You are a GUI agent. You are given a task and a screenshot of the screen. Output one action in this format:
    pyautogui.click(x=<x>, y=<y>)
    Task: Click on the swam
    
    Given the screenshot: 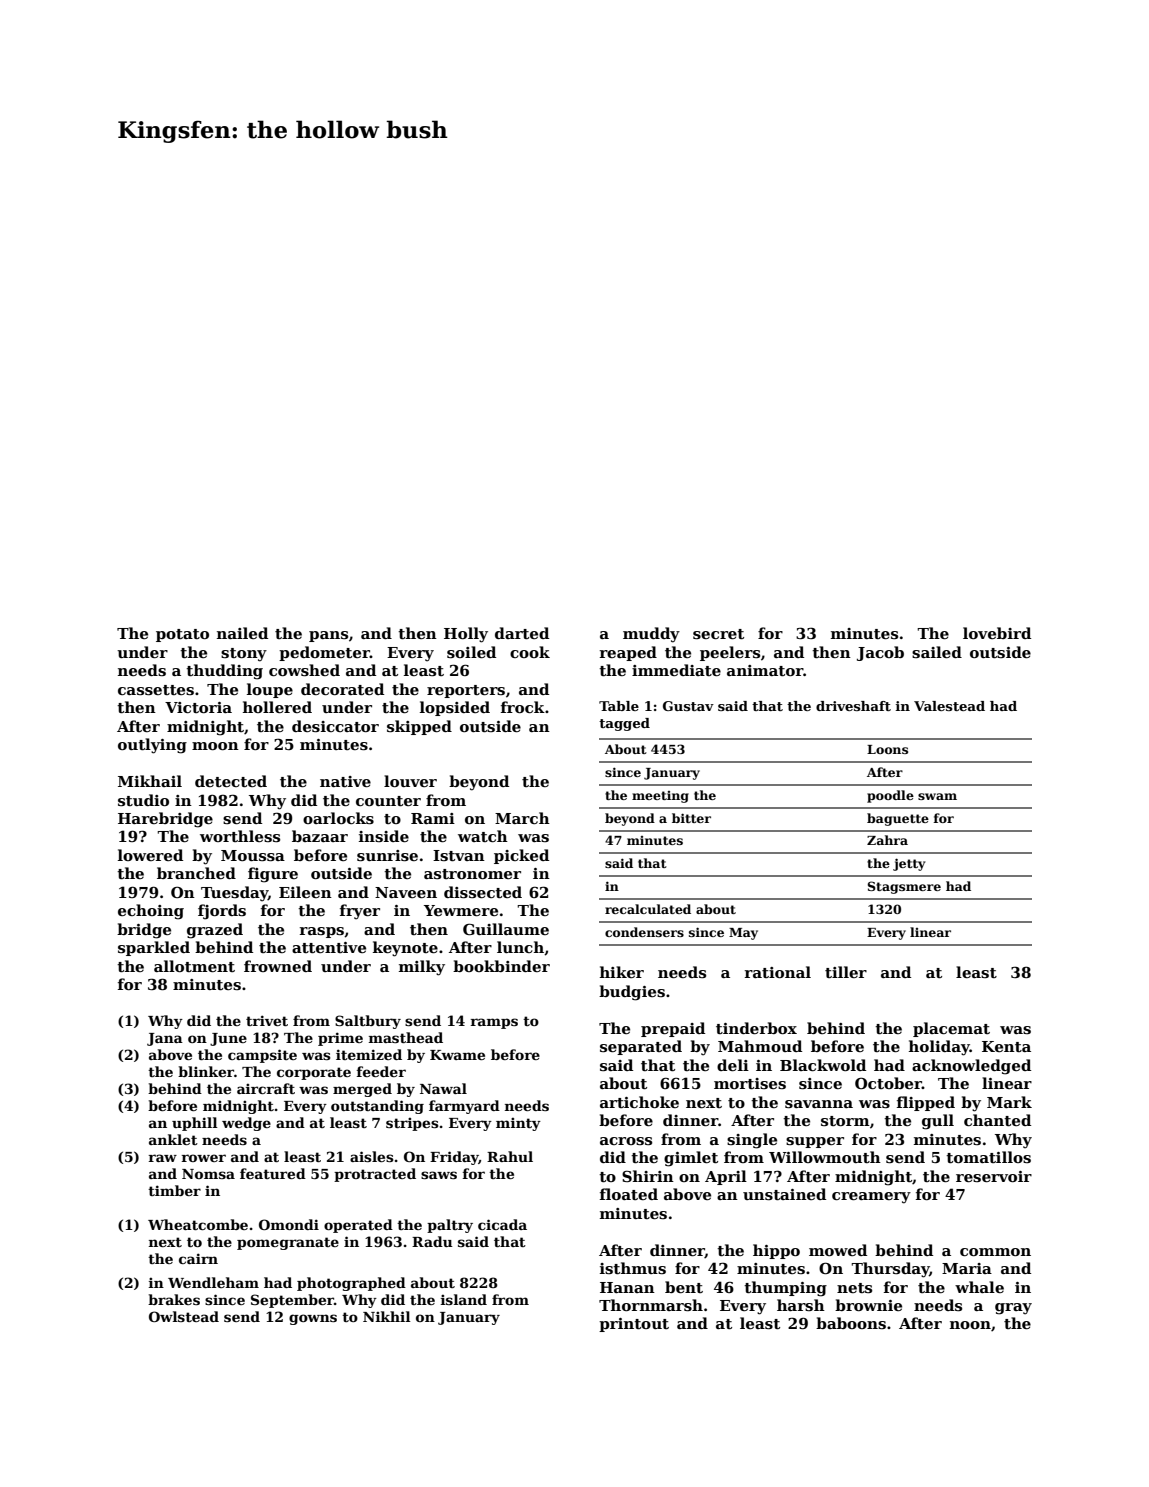 What is the action you would take?
    pyautogui.click(x=937, y=796)
